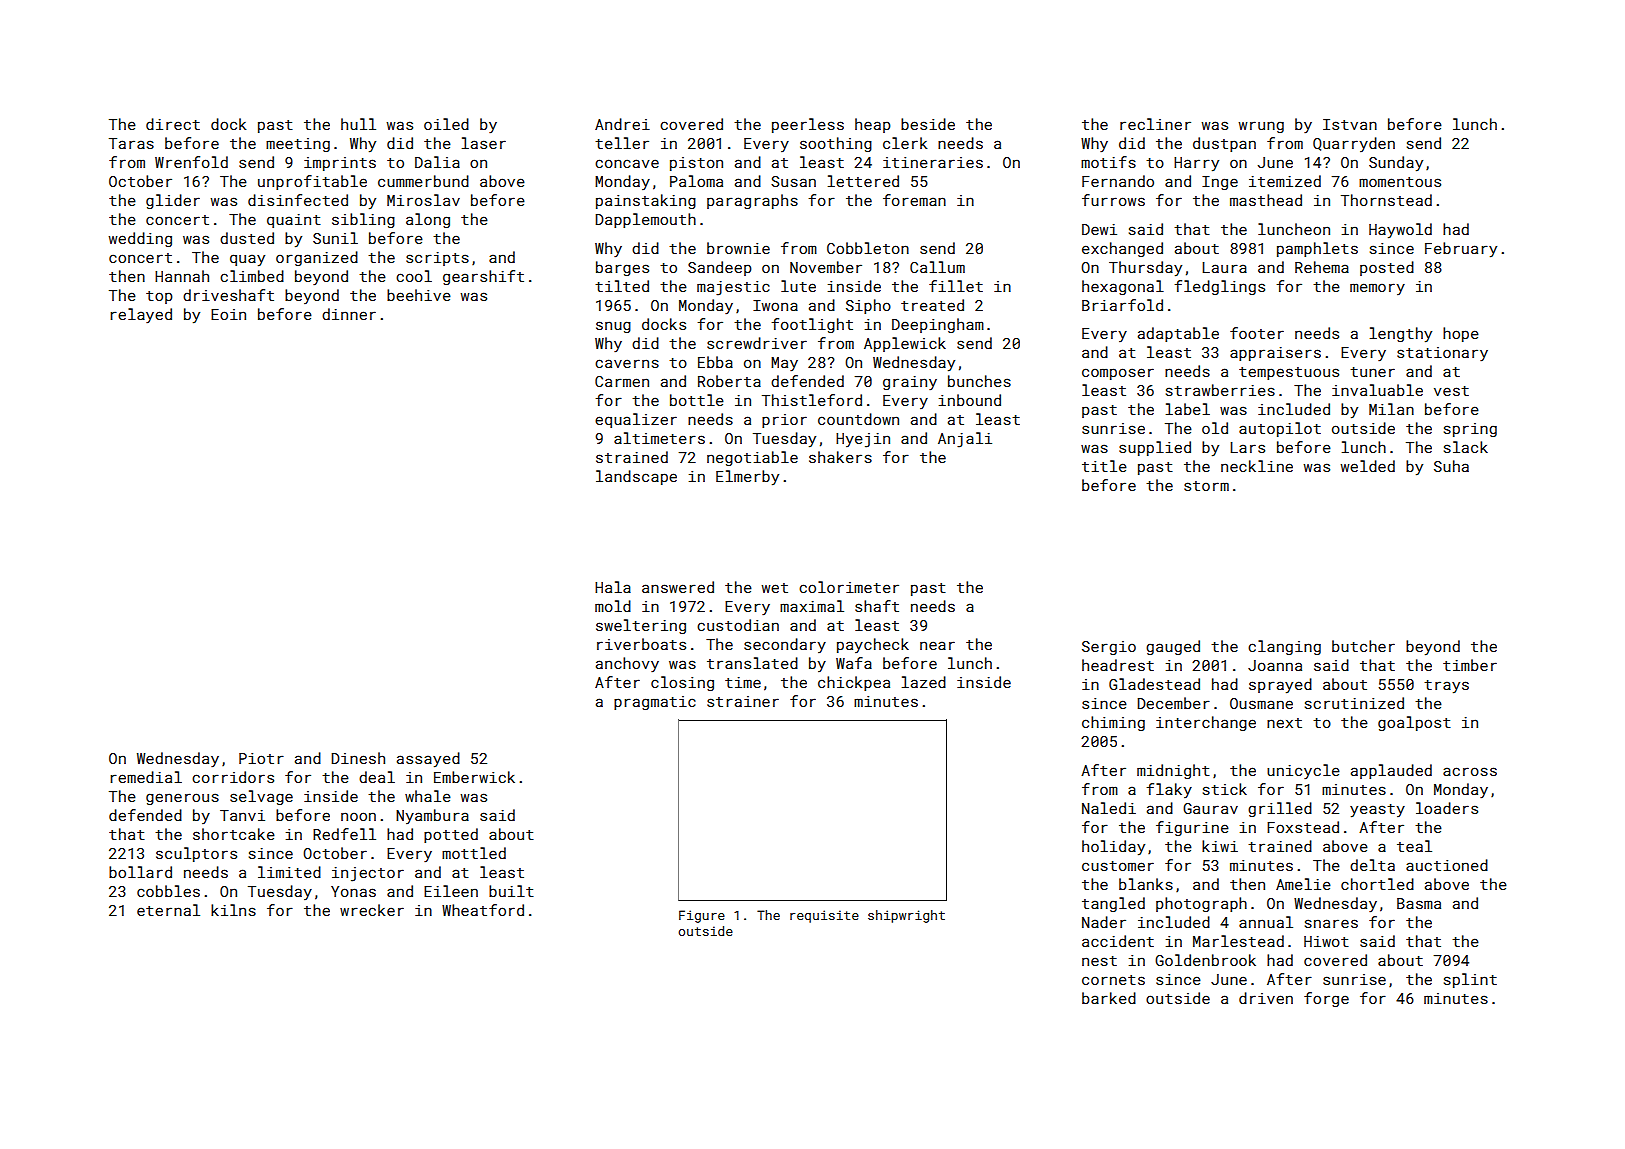 The image size is (1625, 1149). Describe the element at coordinates (349, 314) in the screenshot. I see `dinner` at that location.
